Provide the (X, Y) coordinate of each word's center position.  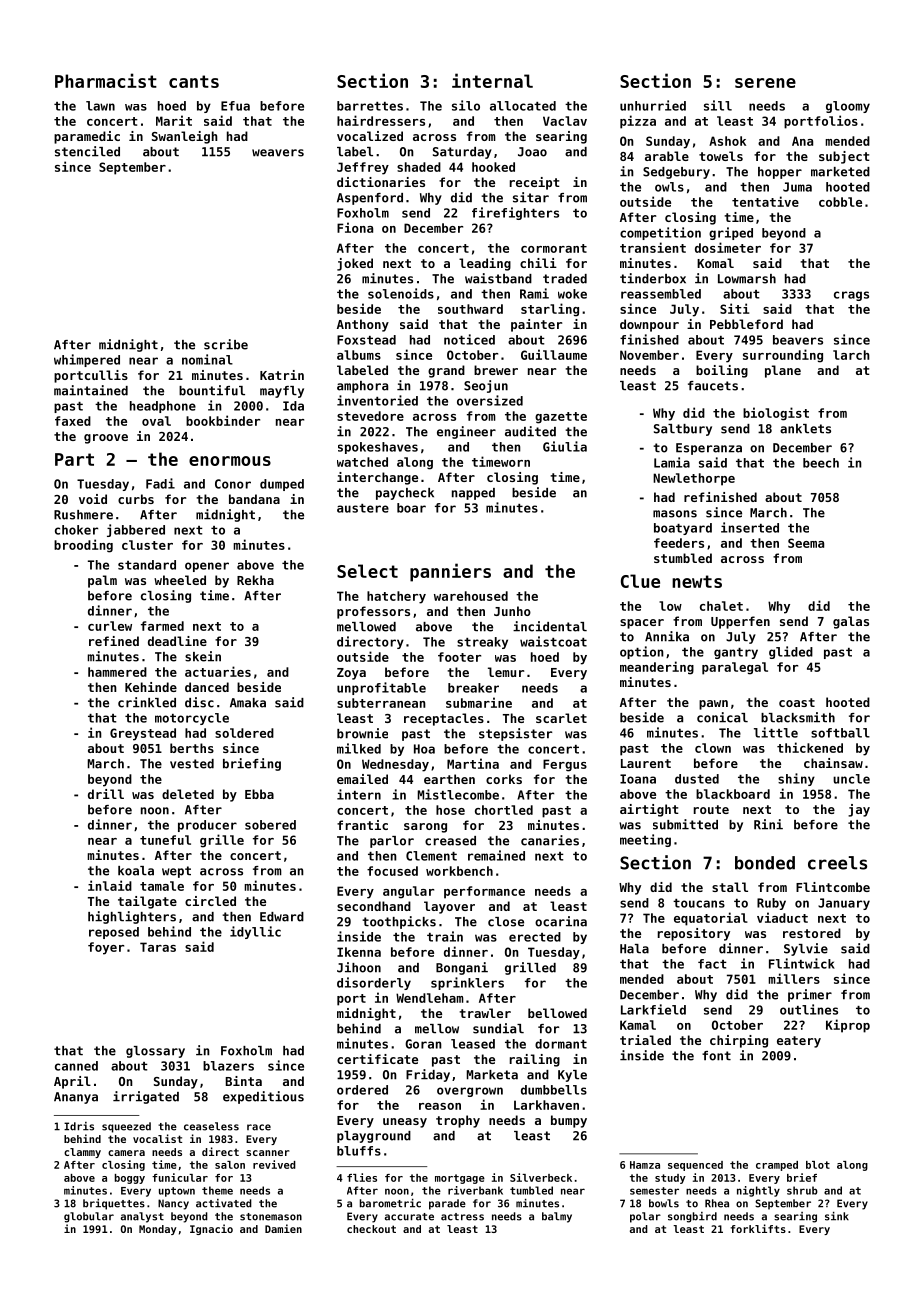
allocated (523, 106)
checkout (371, 1229)
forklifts (758, 1228)
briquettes (114, 1204)
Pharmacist (106, 80)
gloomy (848, 107)
